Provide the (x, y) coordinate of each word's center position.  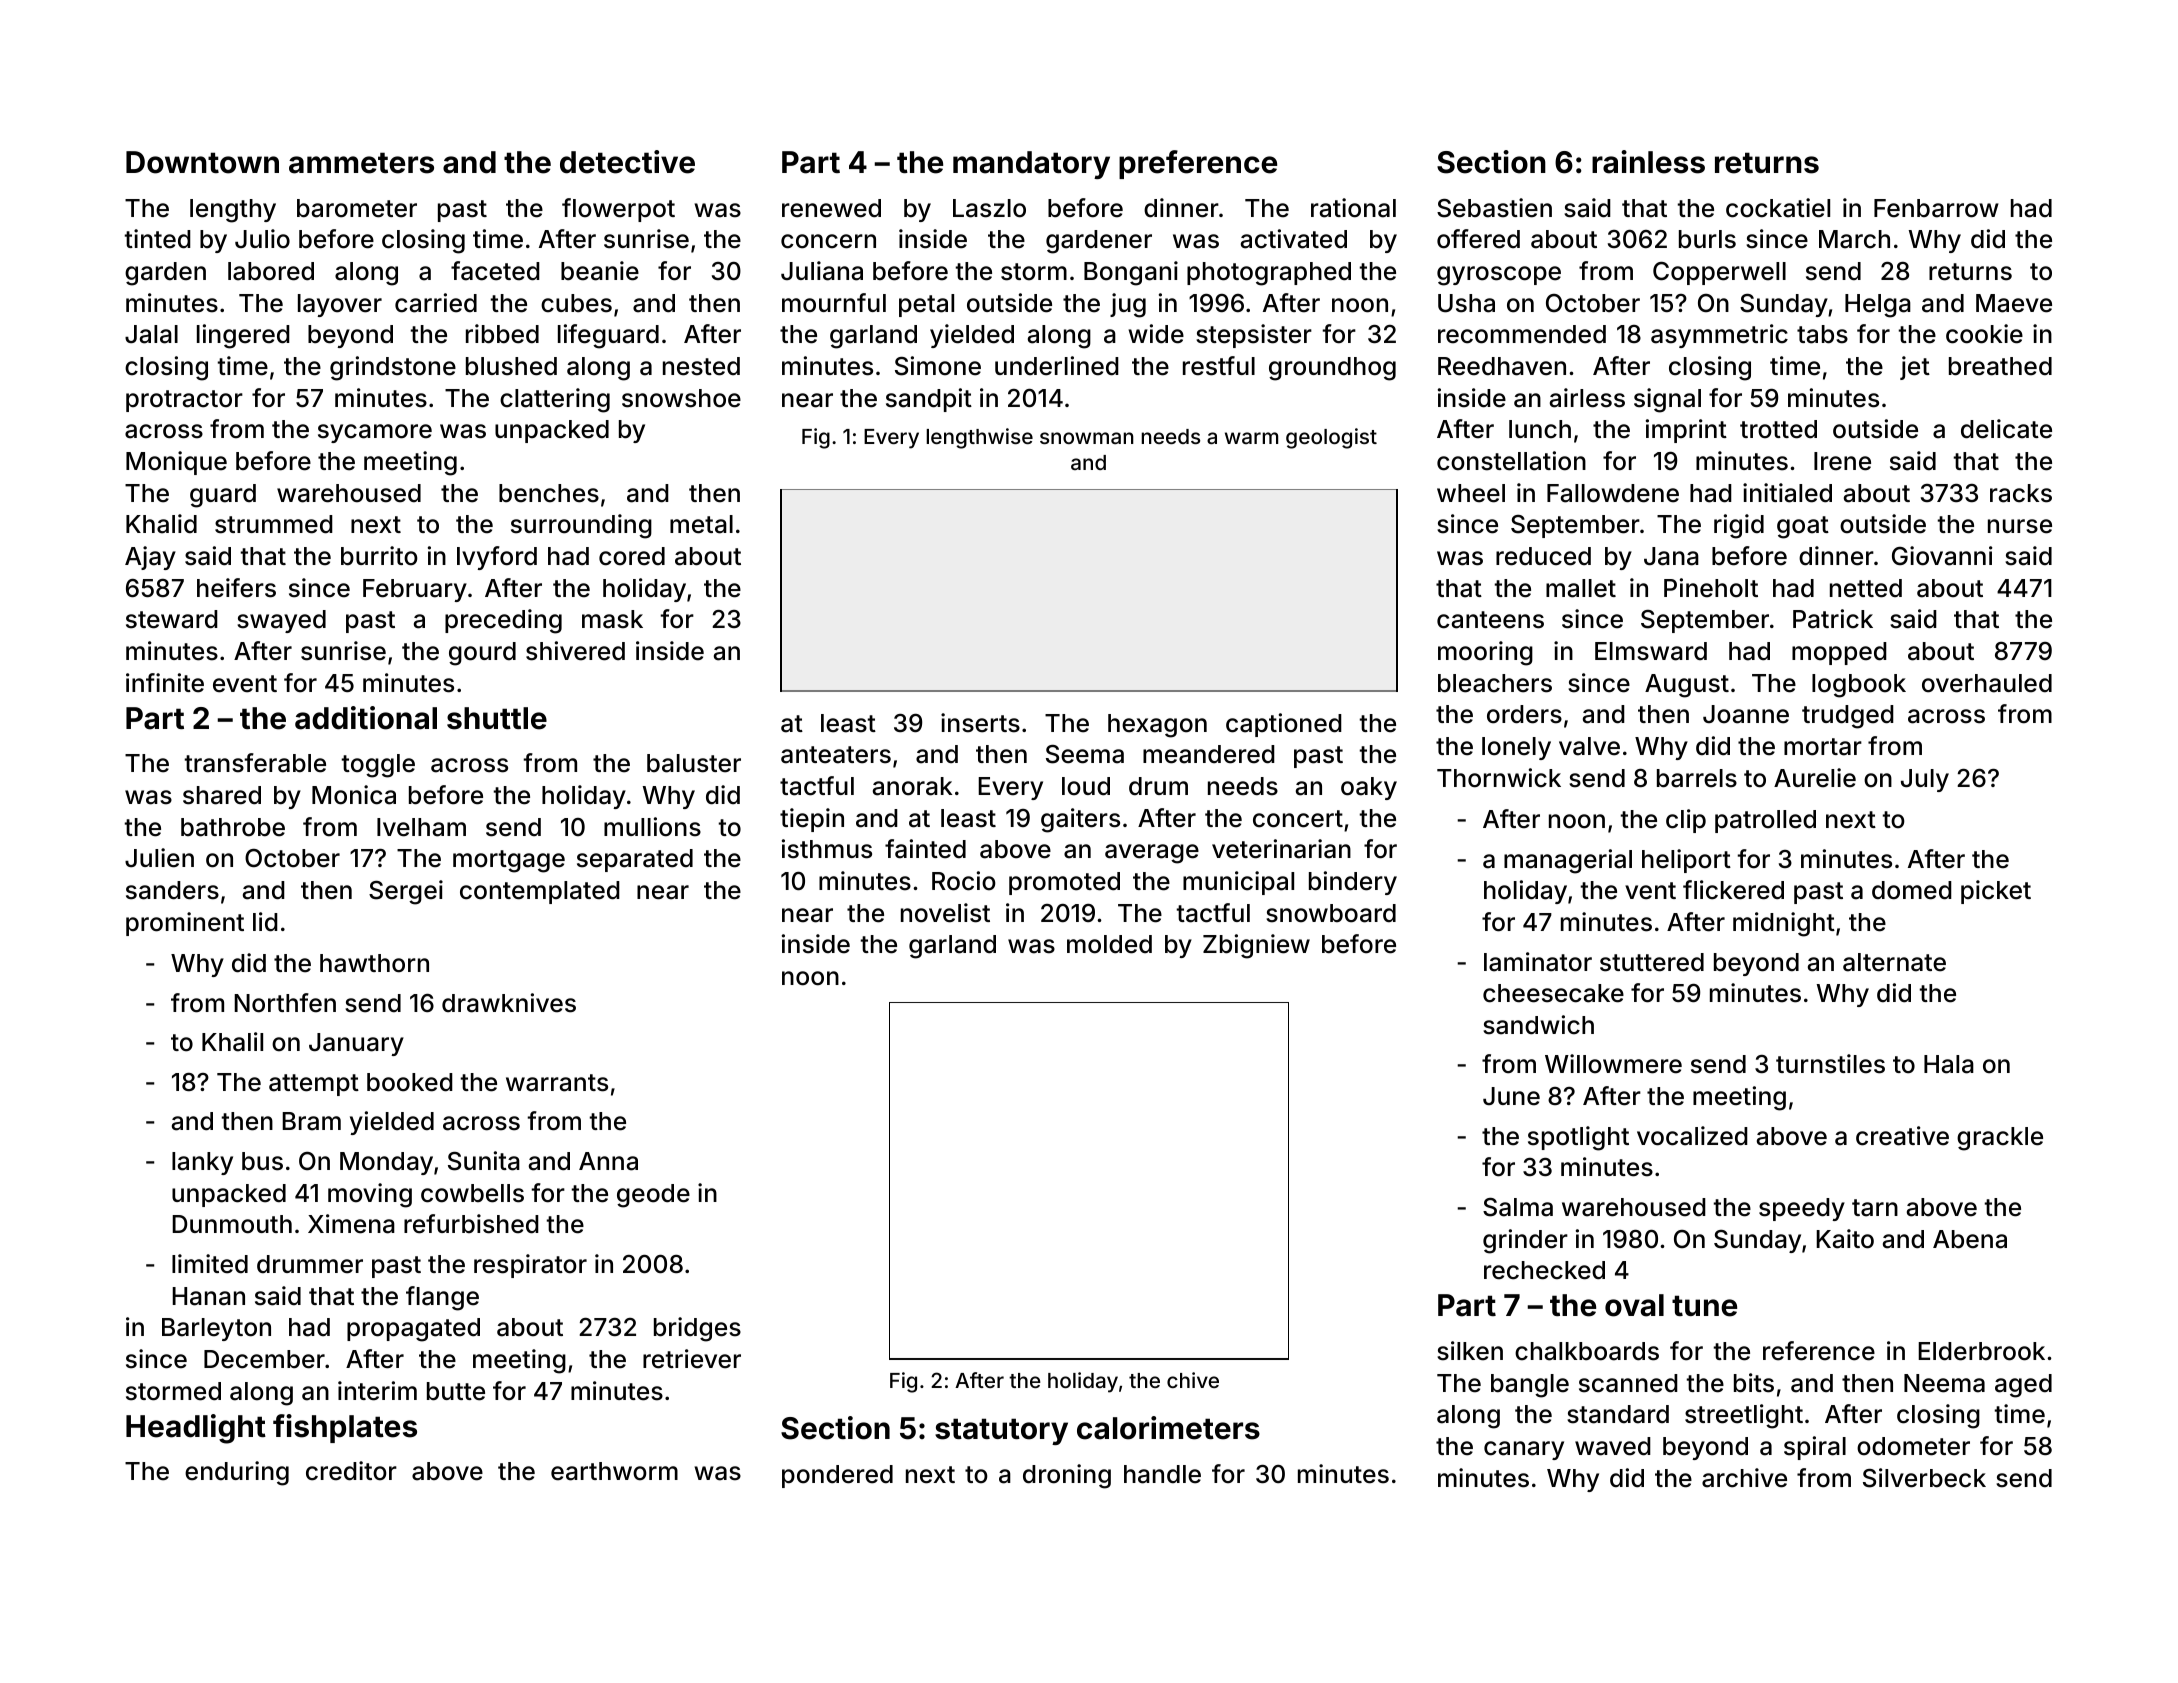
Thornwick (1499, 778)
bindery (1353, 883)
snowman (1087, 438)
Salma (1518, 1207)
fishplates (345, 1428)
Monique (176, 463)
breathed (2000, 366)
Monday (386, 1163)
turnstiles (1830, 1064)
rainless (1648, 162)
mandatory (1031, 165)
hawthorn (374, 963)
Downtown (202, 162)
